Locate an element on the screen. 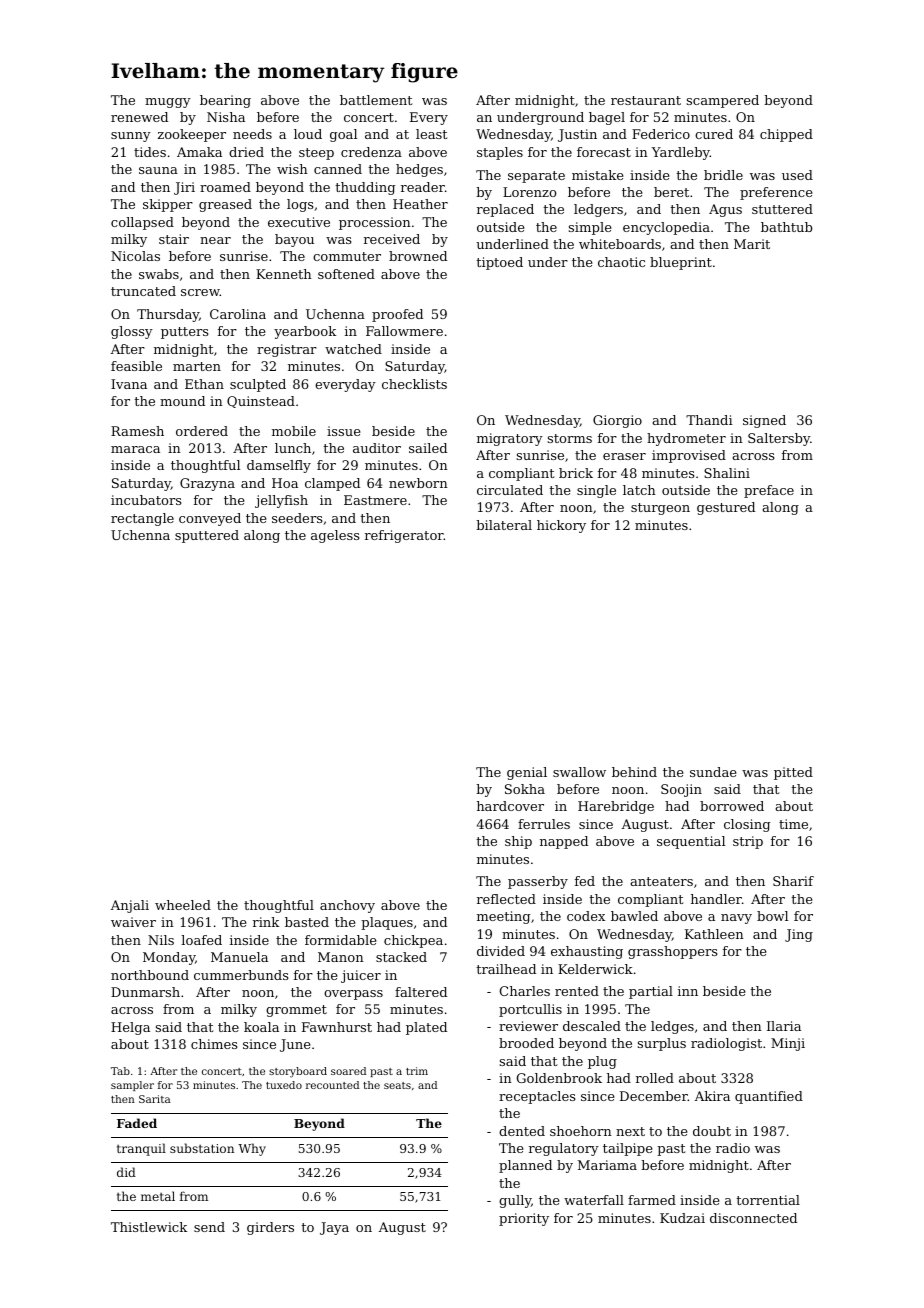 The height and width of the screenshot is (1308, 924). Harebridge is located at coordinates (616, 807).
